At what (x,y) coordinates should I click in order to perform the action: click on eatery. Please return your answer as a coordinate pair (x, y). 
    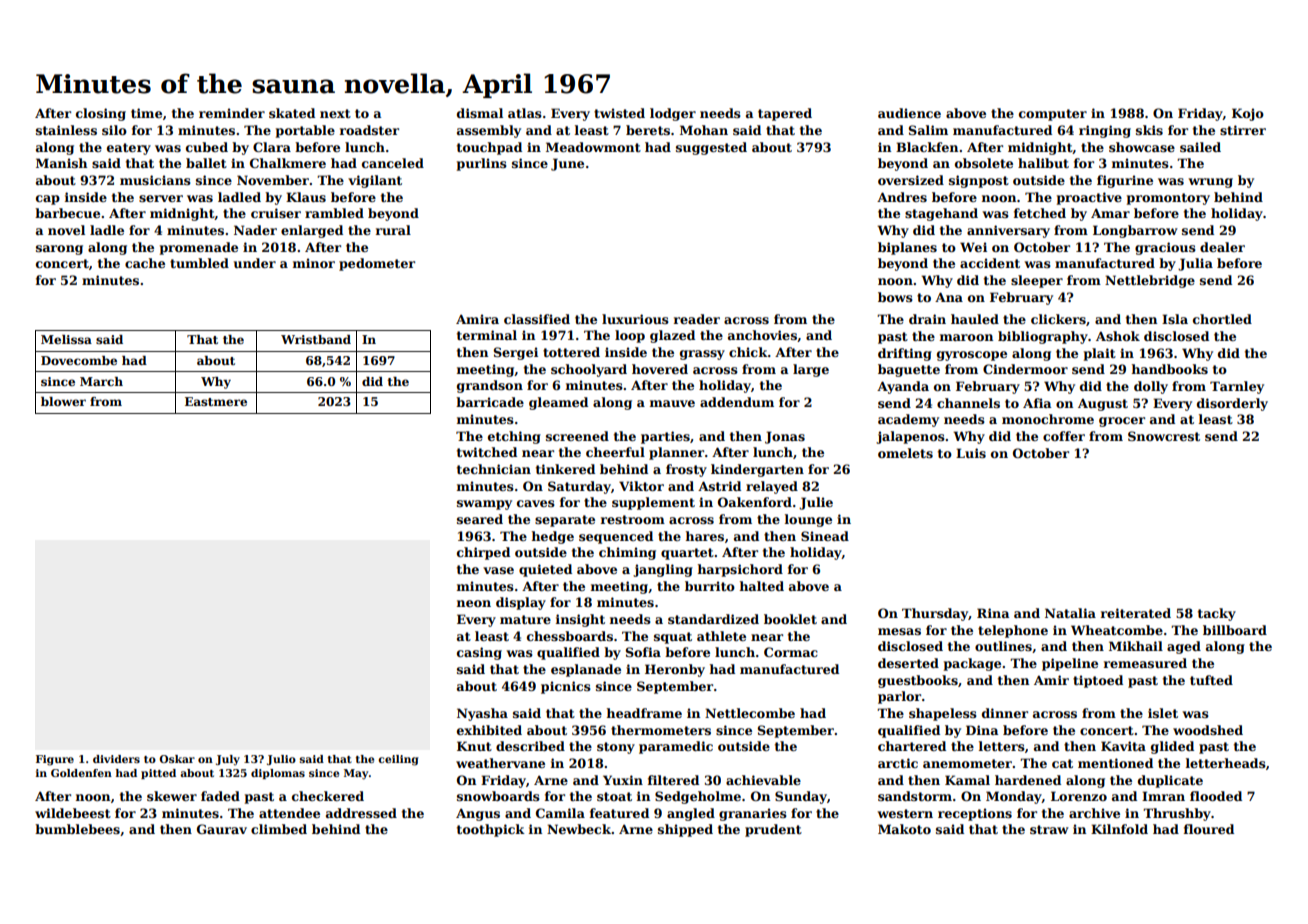
    Looking at the image, I should click on (129, 149).
